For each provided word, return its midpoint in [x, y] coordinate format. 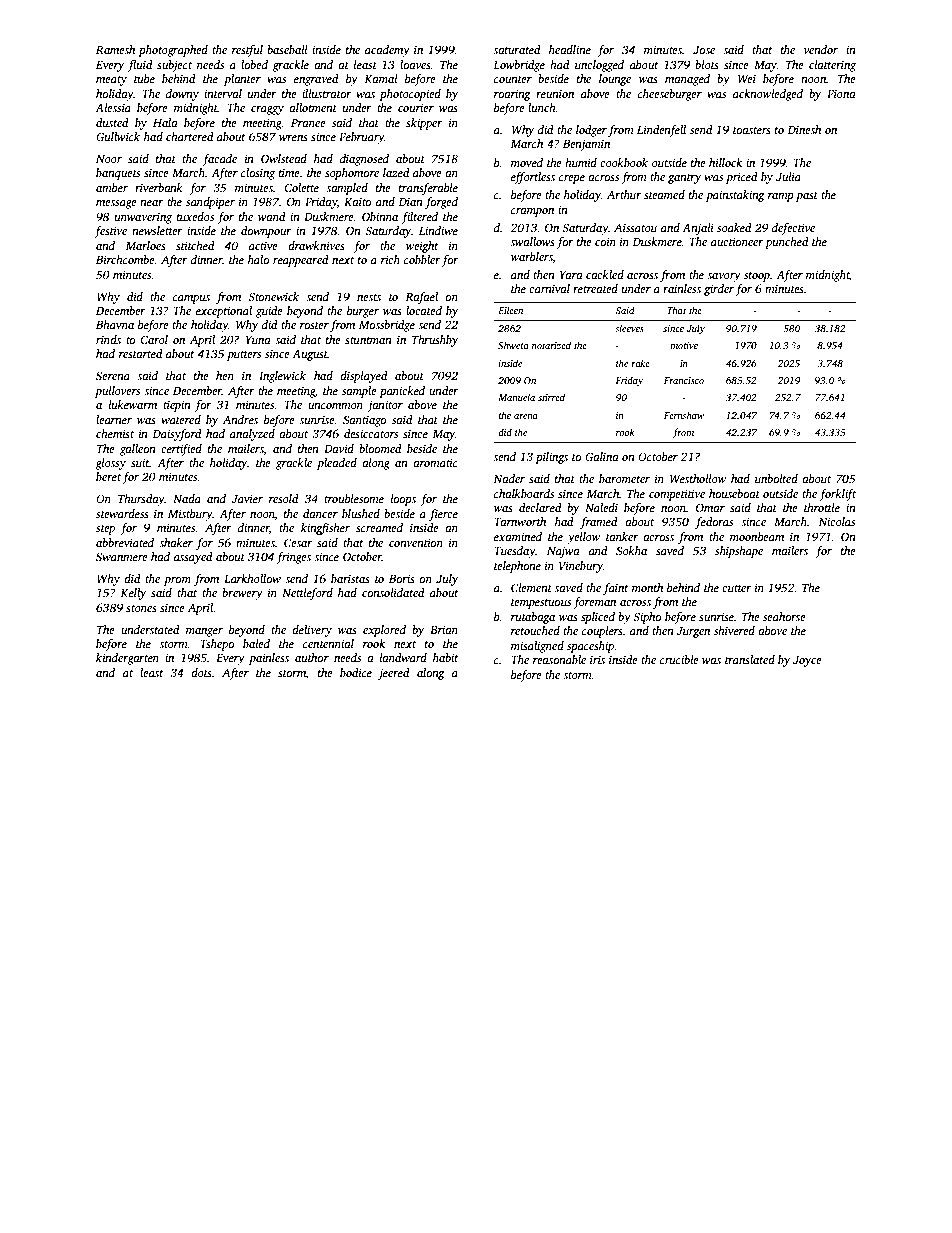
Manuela [516, 397]
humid [581, 162]
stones [141, 608]
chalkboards [524, 493]
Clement [531, 587]
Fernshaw [684, 415]
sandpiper [210, 203]
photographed [173, 51]
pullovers [117, 392]
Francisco [684, 380]
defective [793, 229]
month [647, 587]
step [105, 530]
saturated [517, 49]
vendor [821, 49]
